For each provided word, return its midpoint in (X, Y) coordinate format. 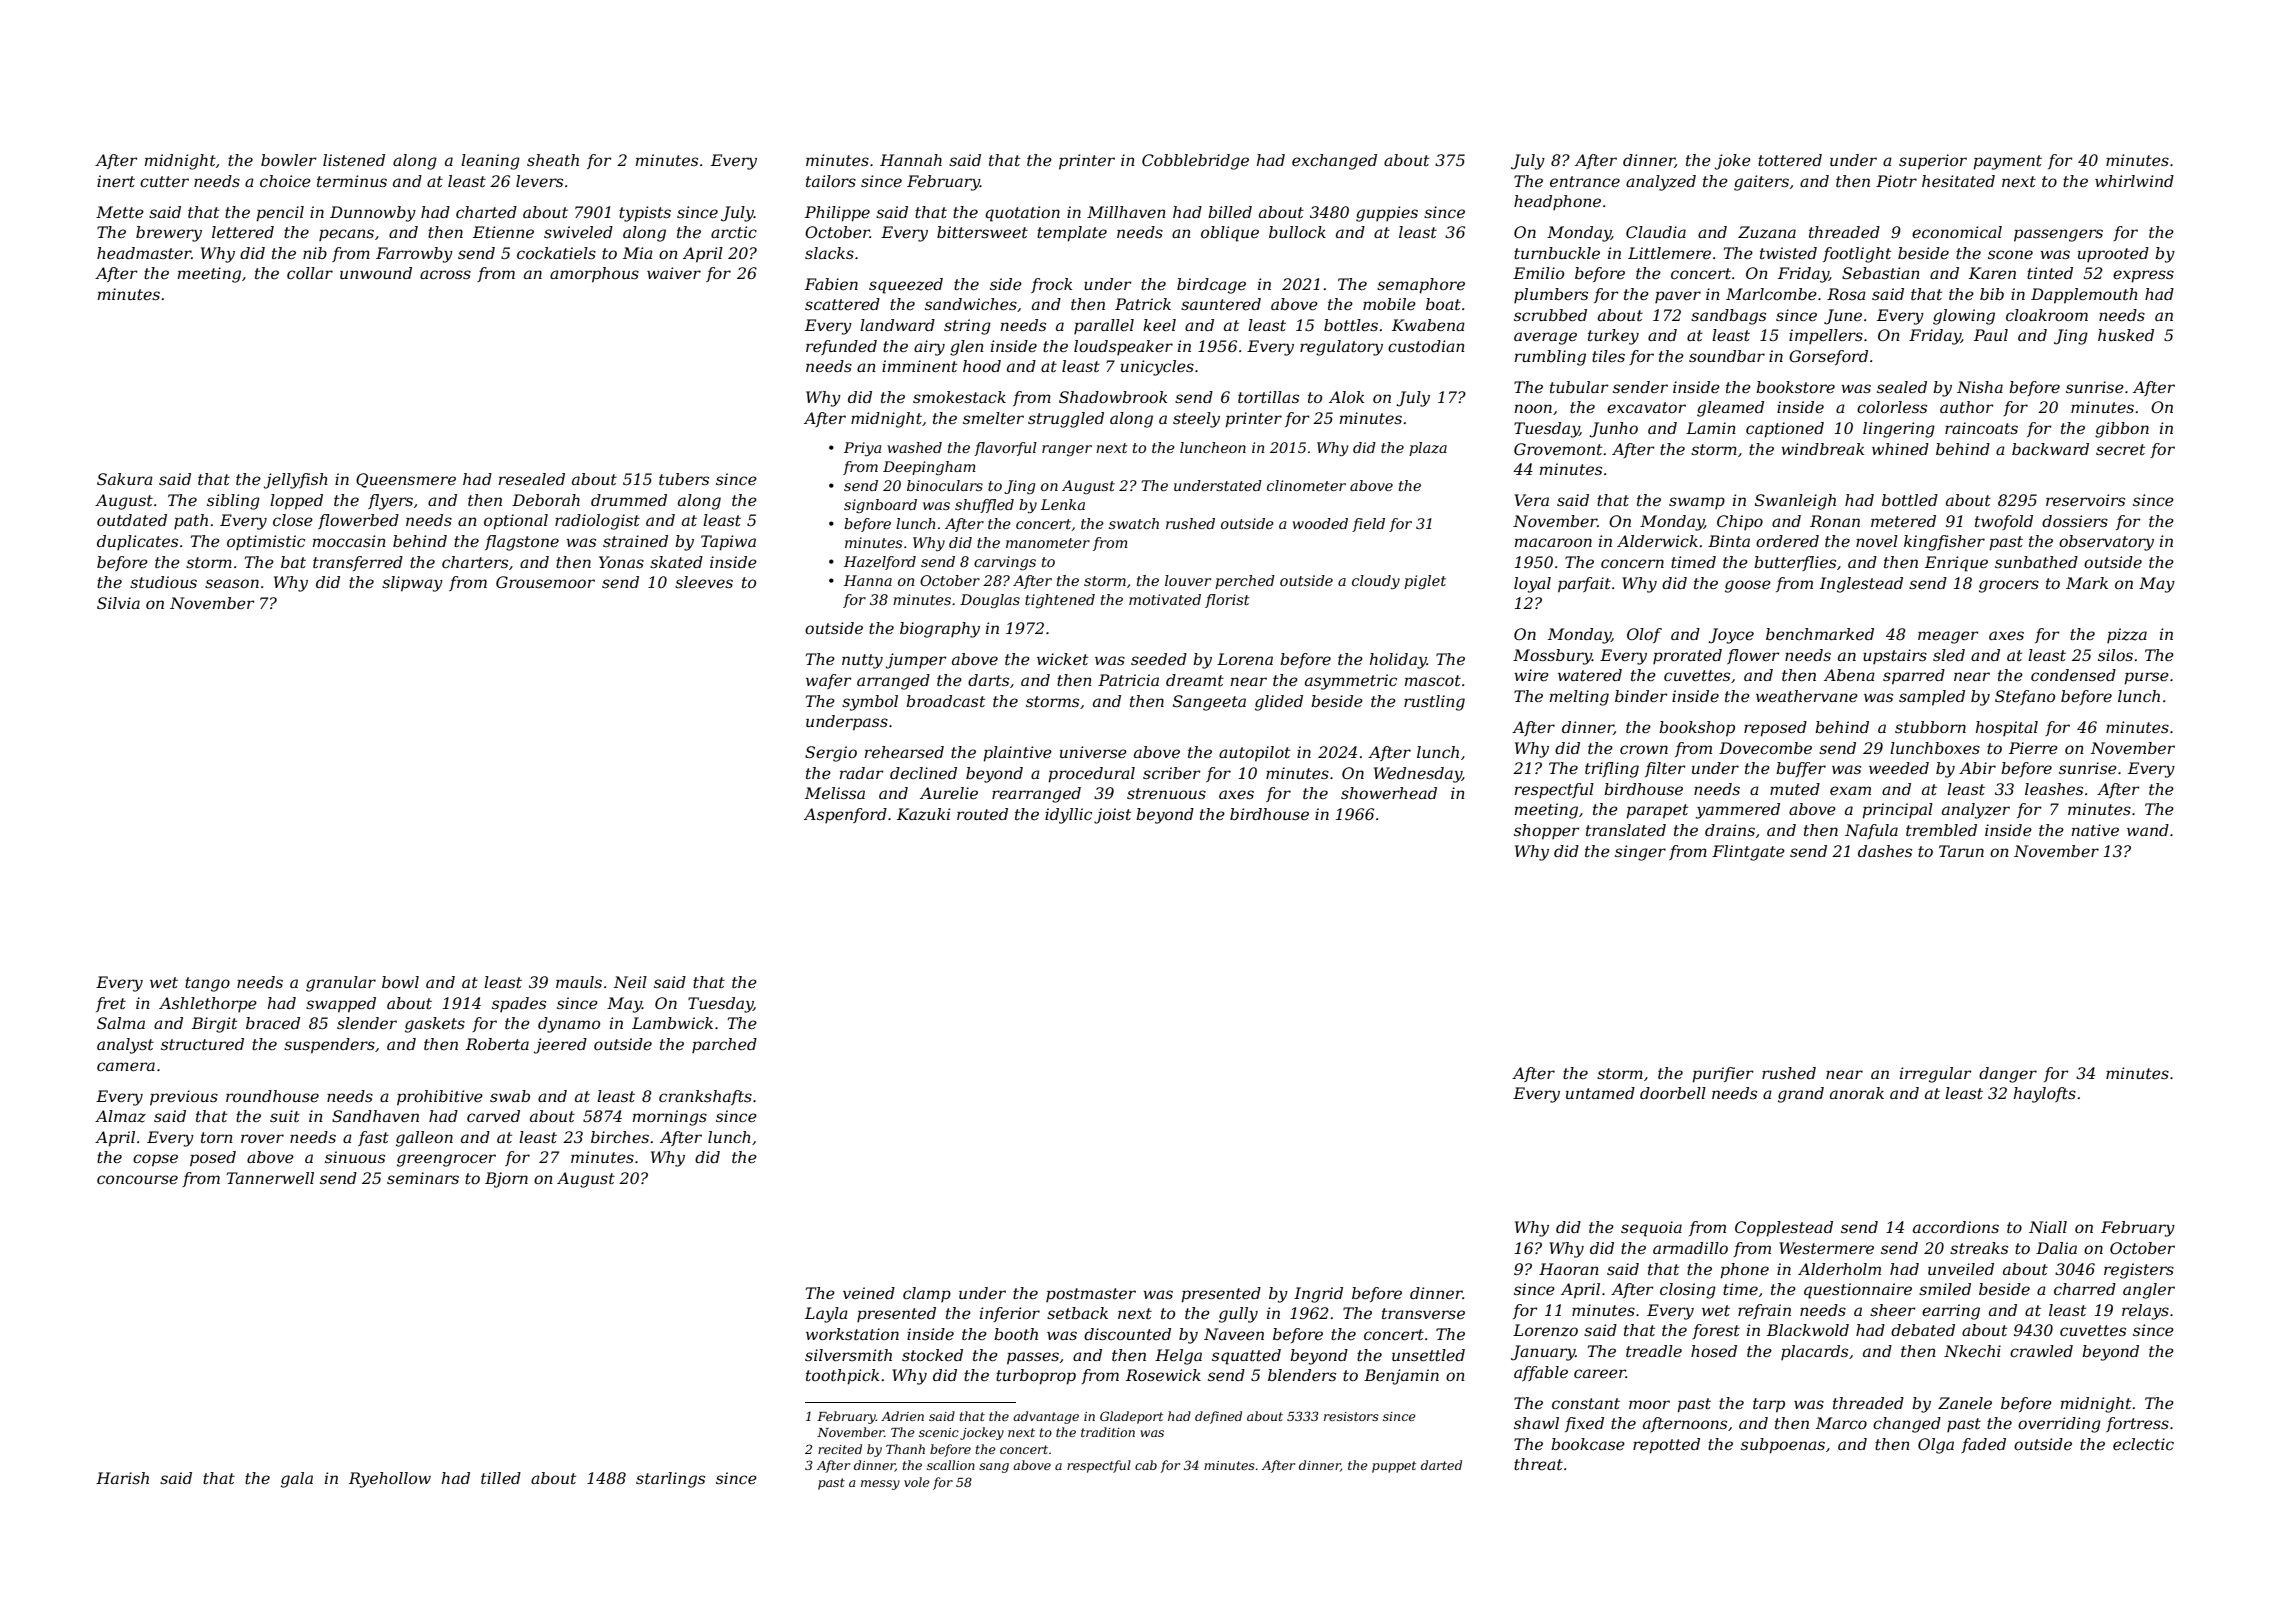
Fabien (831, 284)
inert (116, 181)
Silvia (118, 603)
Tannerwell (270, 1178)
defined (1218, 1417)
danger (2008, 1075)
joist (1112, 816)
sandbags (1728, 317)
